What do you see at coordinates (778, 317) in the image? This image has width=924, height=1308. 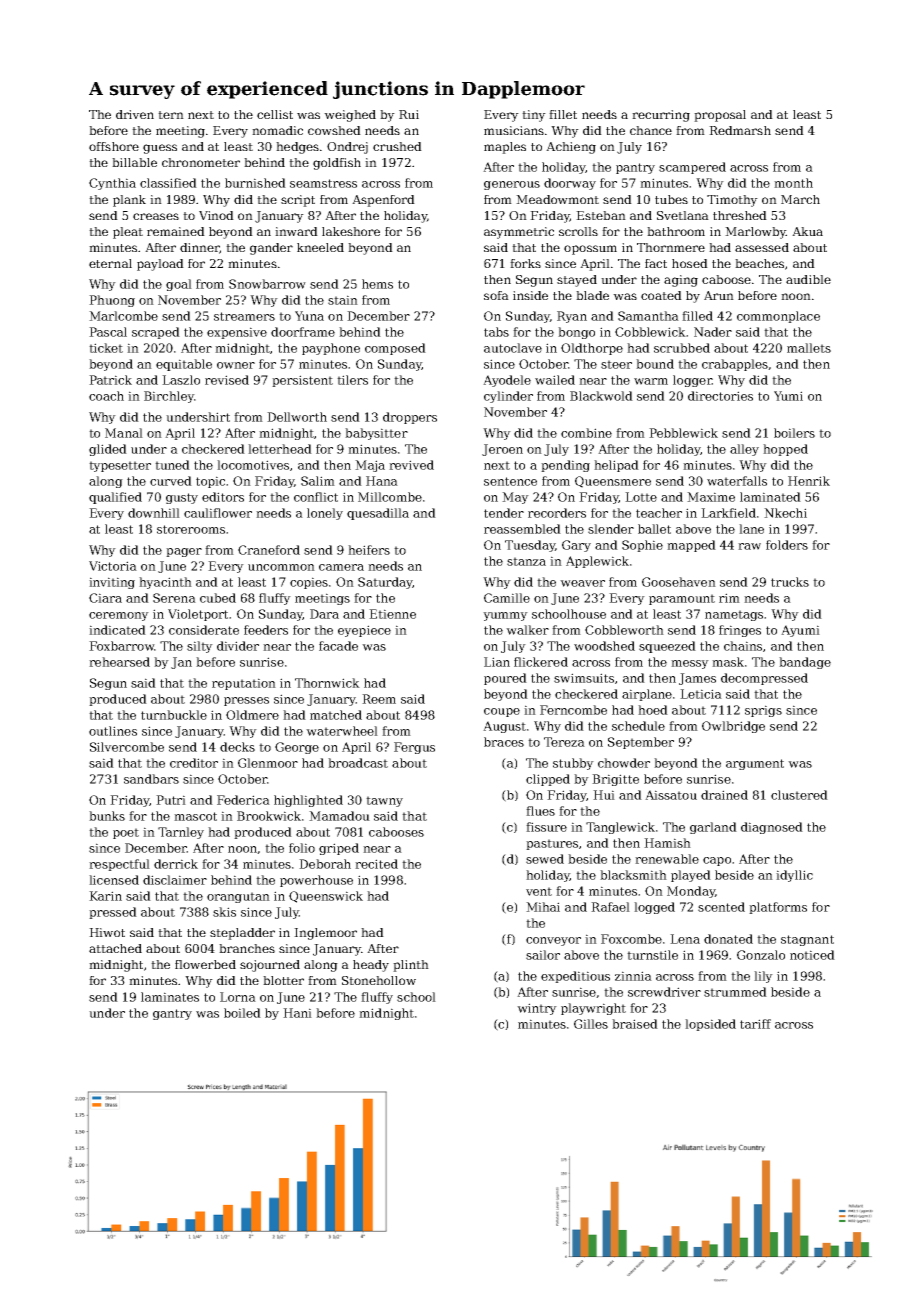 I see `commonplace` at bounding box center [778, 317].
